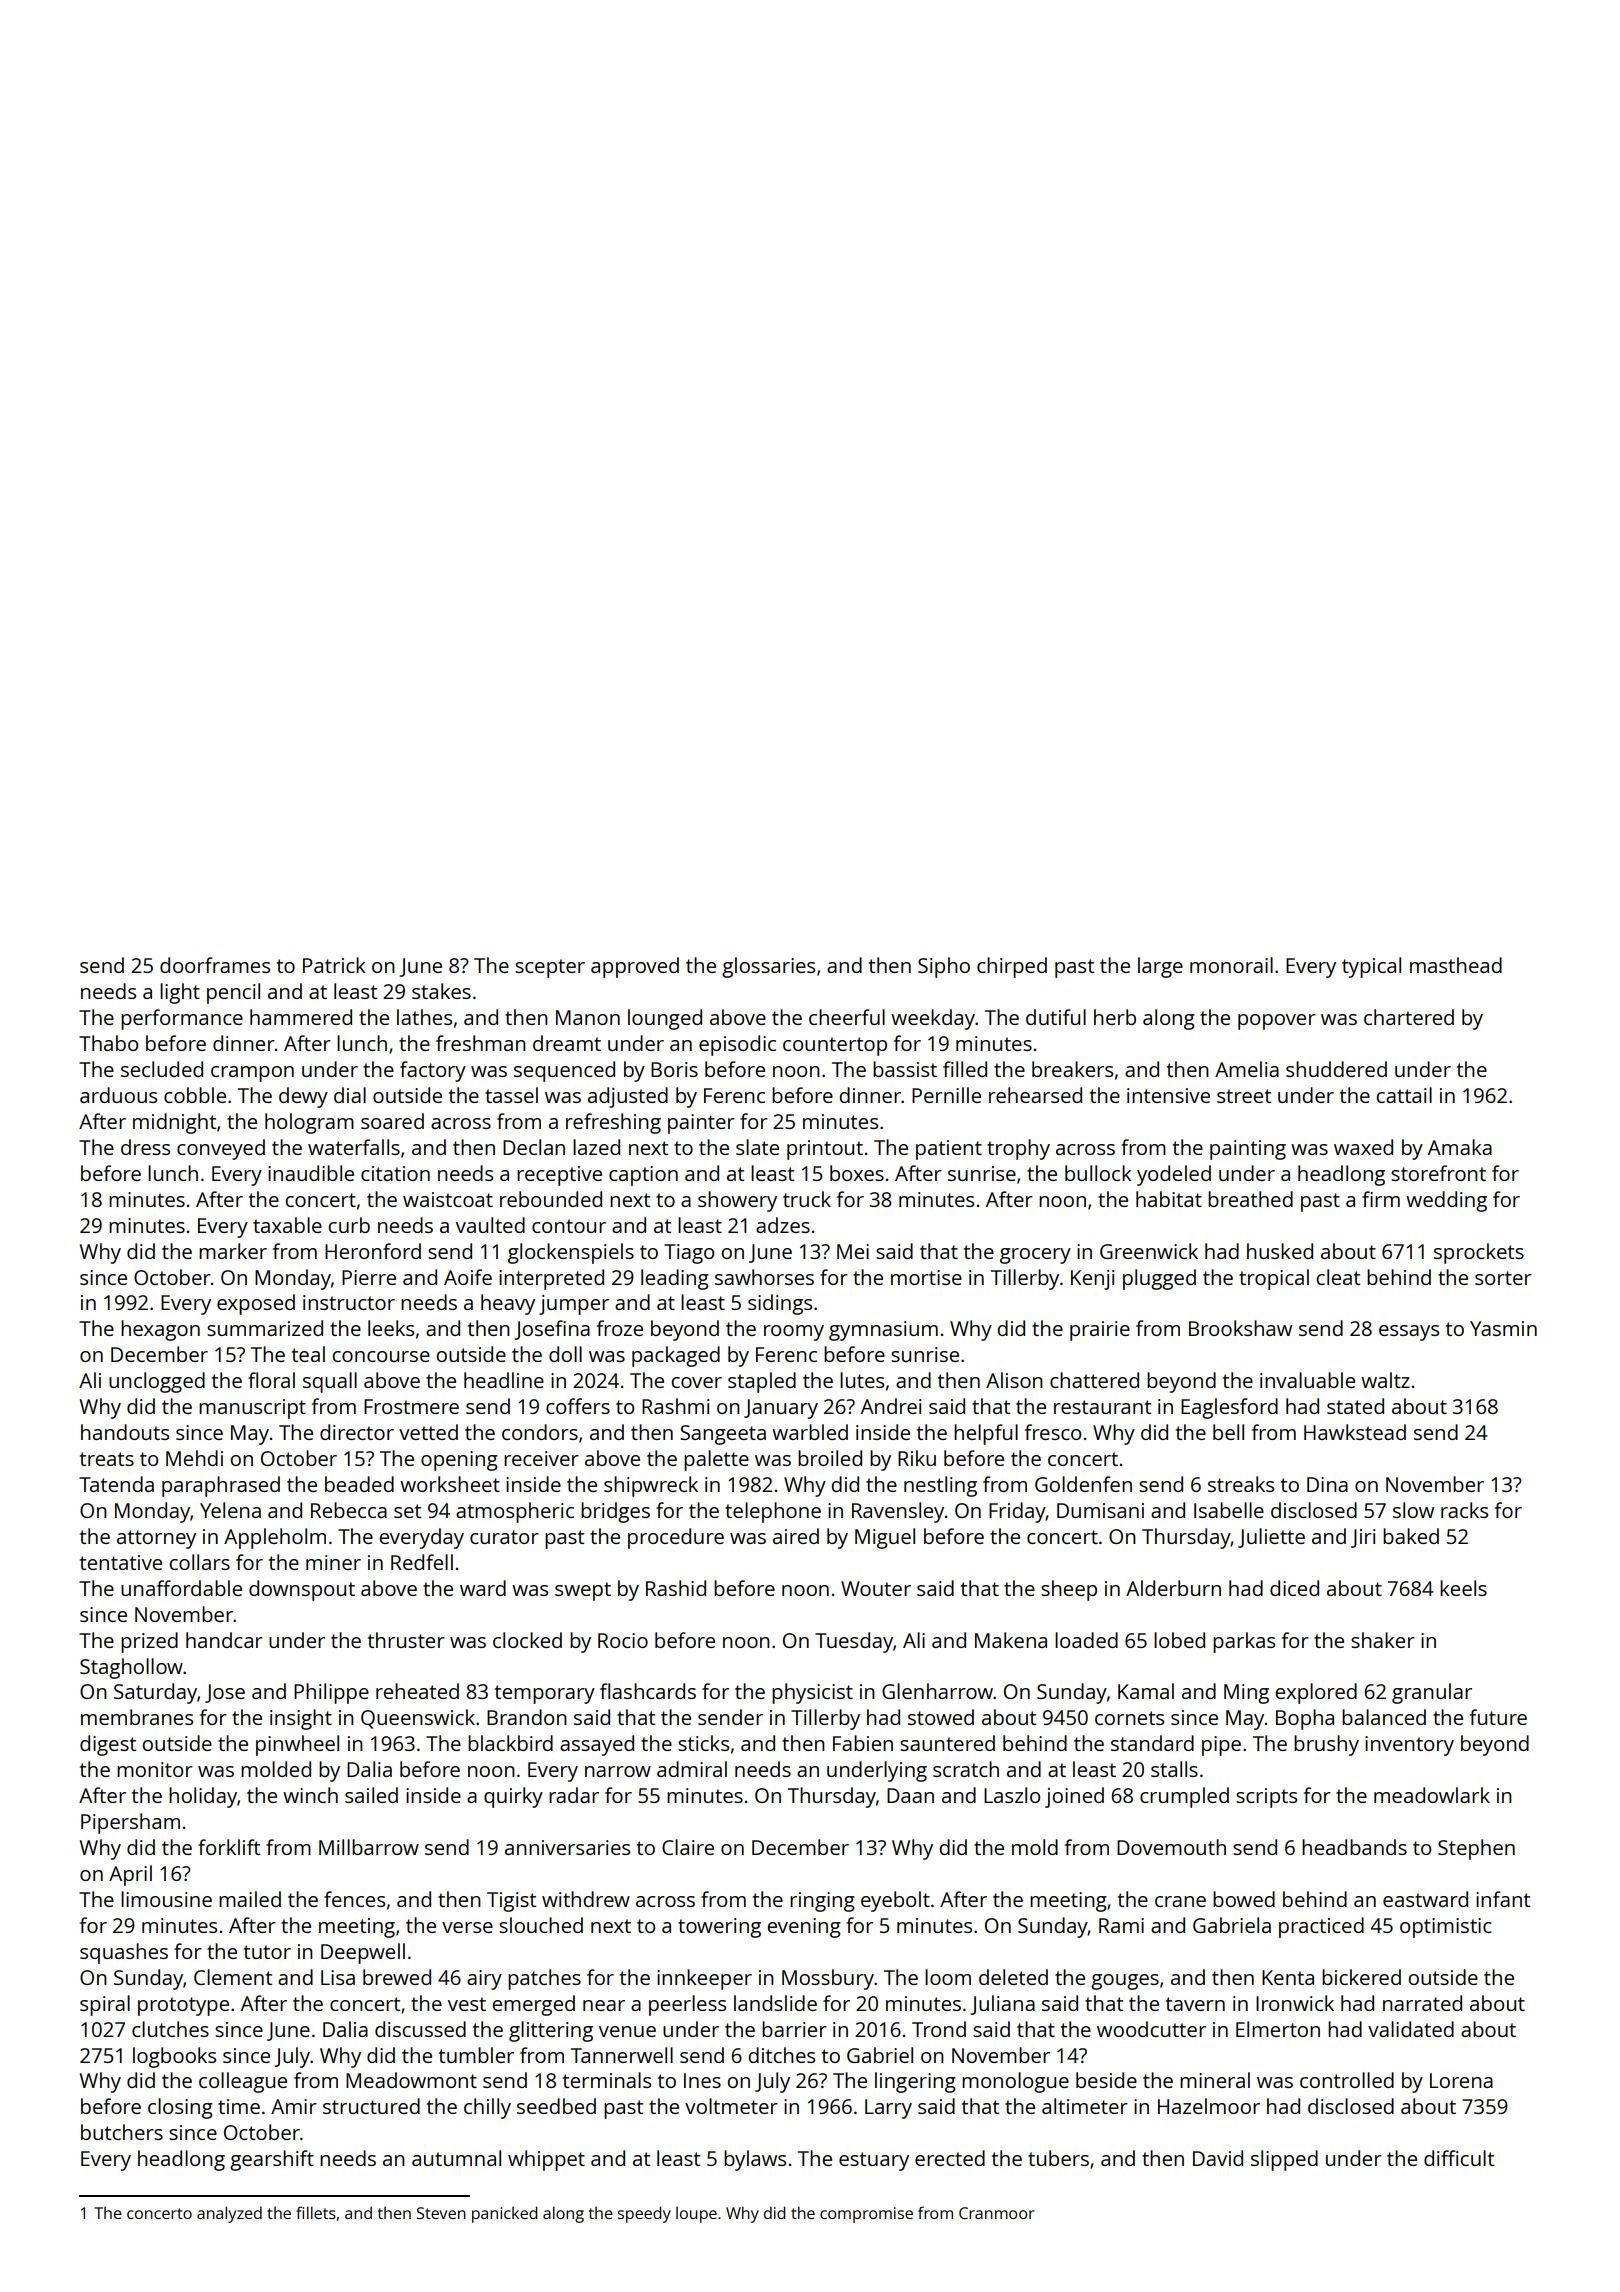 This page has width=1620, height=2292. Describe the element at coordinates (229, 2214) in the page. I see `analyzed` at that location.
